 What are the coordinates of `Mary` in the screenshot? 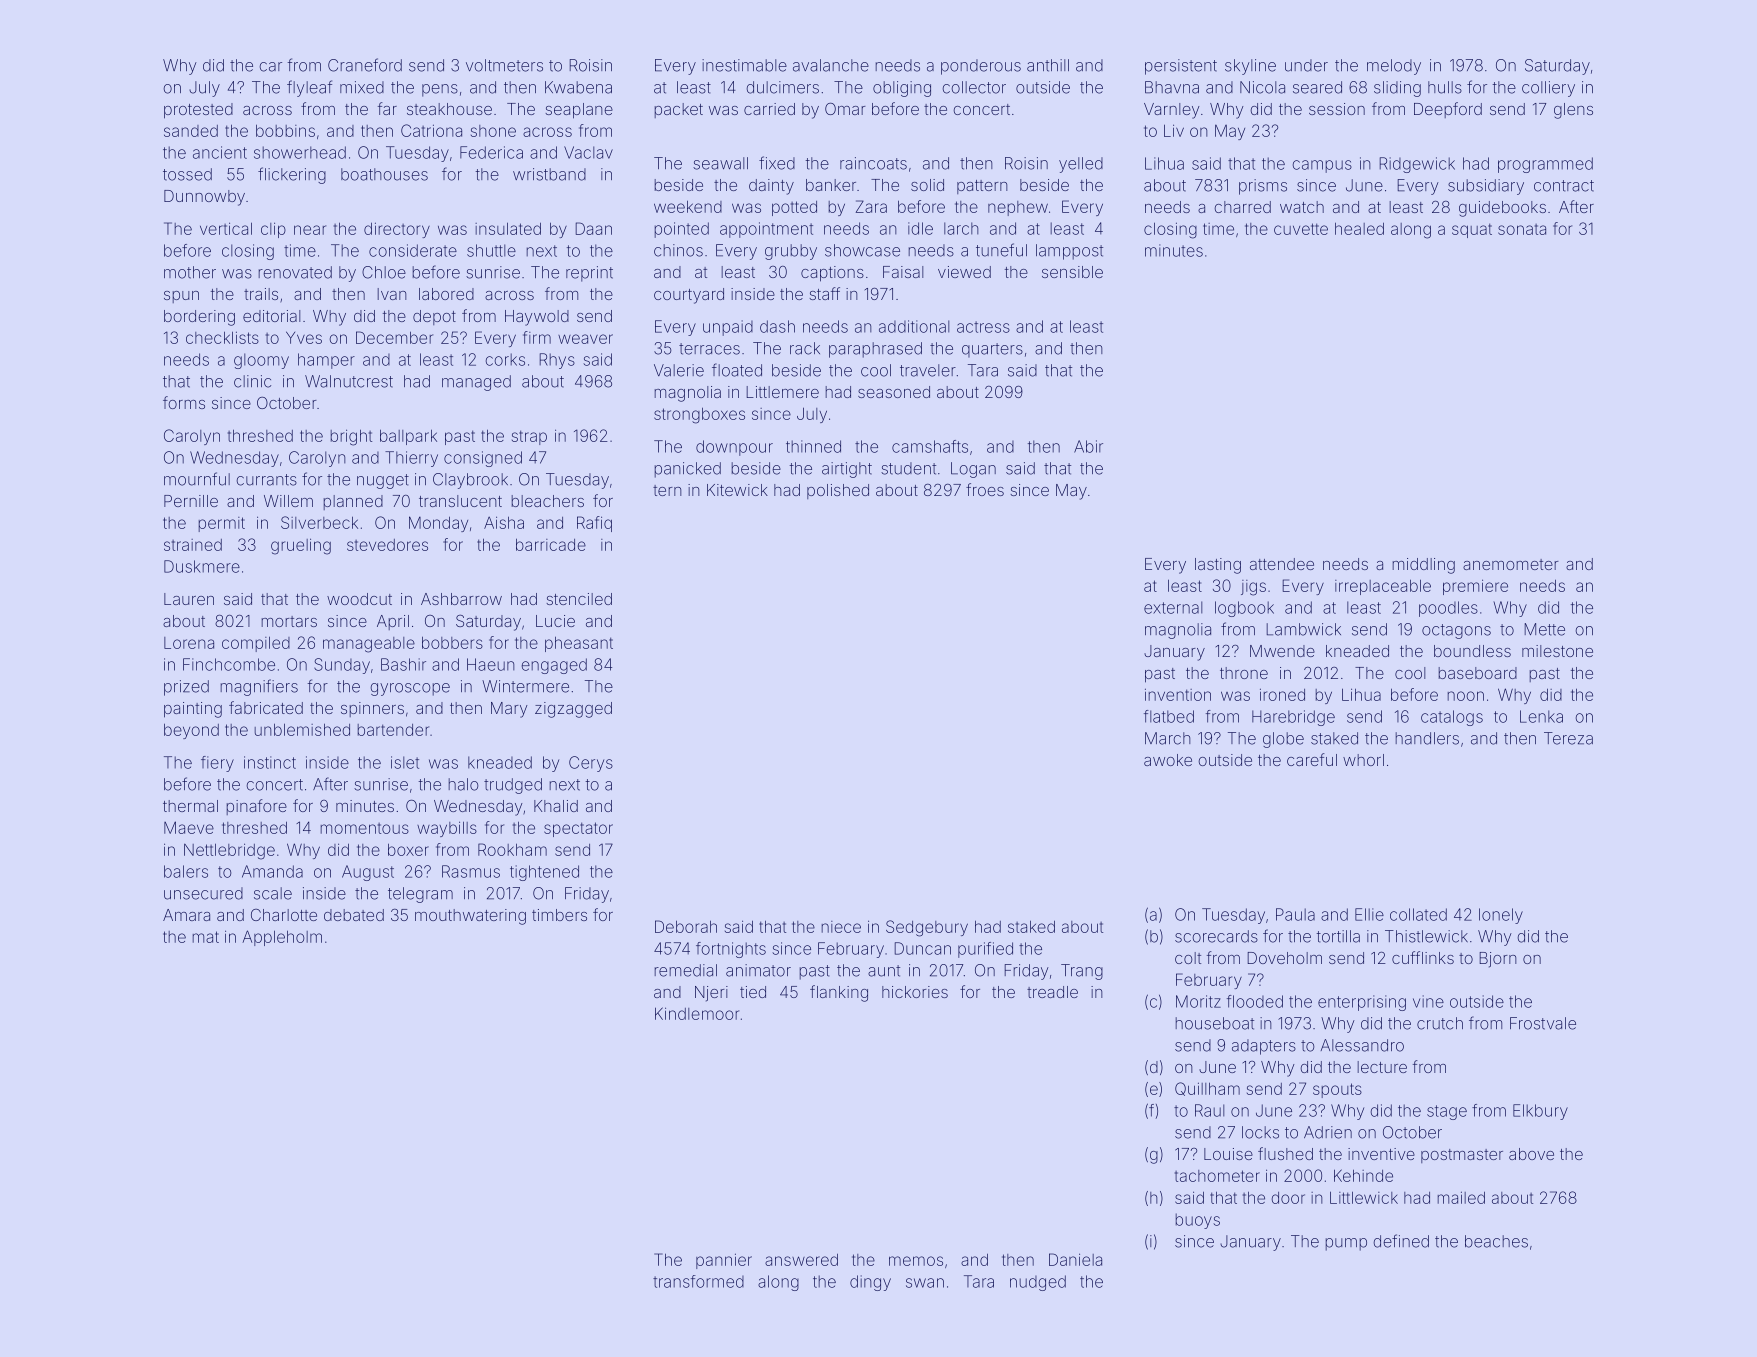 It's located at (509, 710).
